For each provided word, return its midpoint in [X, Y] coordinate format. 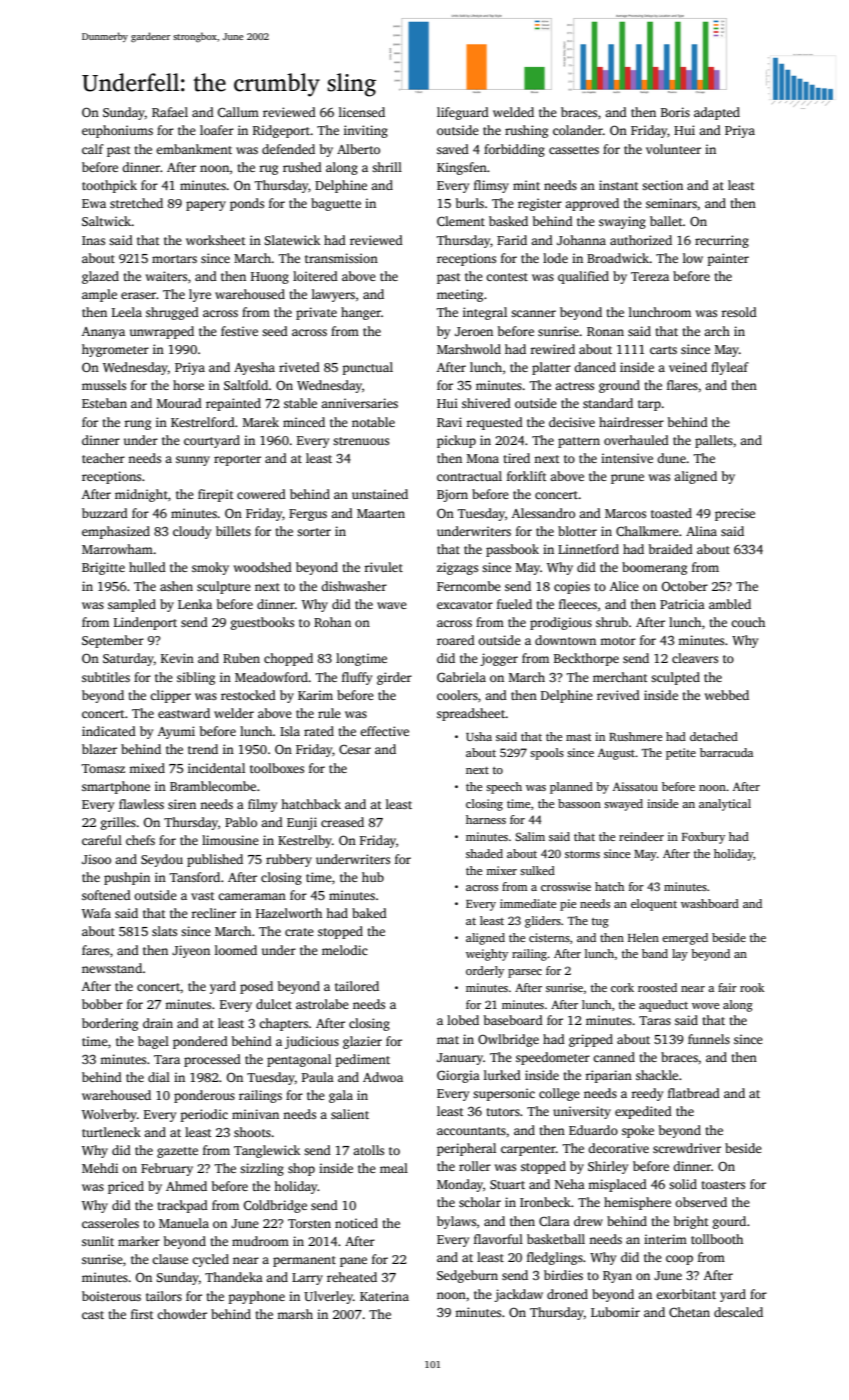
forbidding [514, 150]
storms [582, 854]
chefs [140, 840]
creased [342, 822]
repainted [233, 404]
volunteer [673, 149]
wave [392, 605]
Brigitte [103, 568]
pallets [714, 441]
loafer [217, 130]
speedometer [553, 1058]
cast [93, 1315]
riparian [608, 1076]
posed [256, 987]
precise [735, 514]
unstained [380, 494]
